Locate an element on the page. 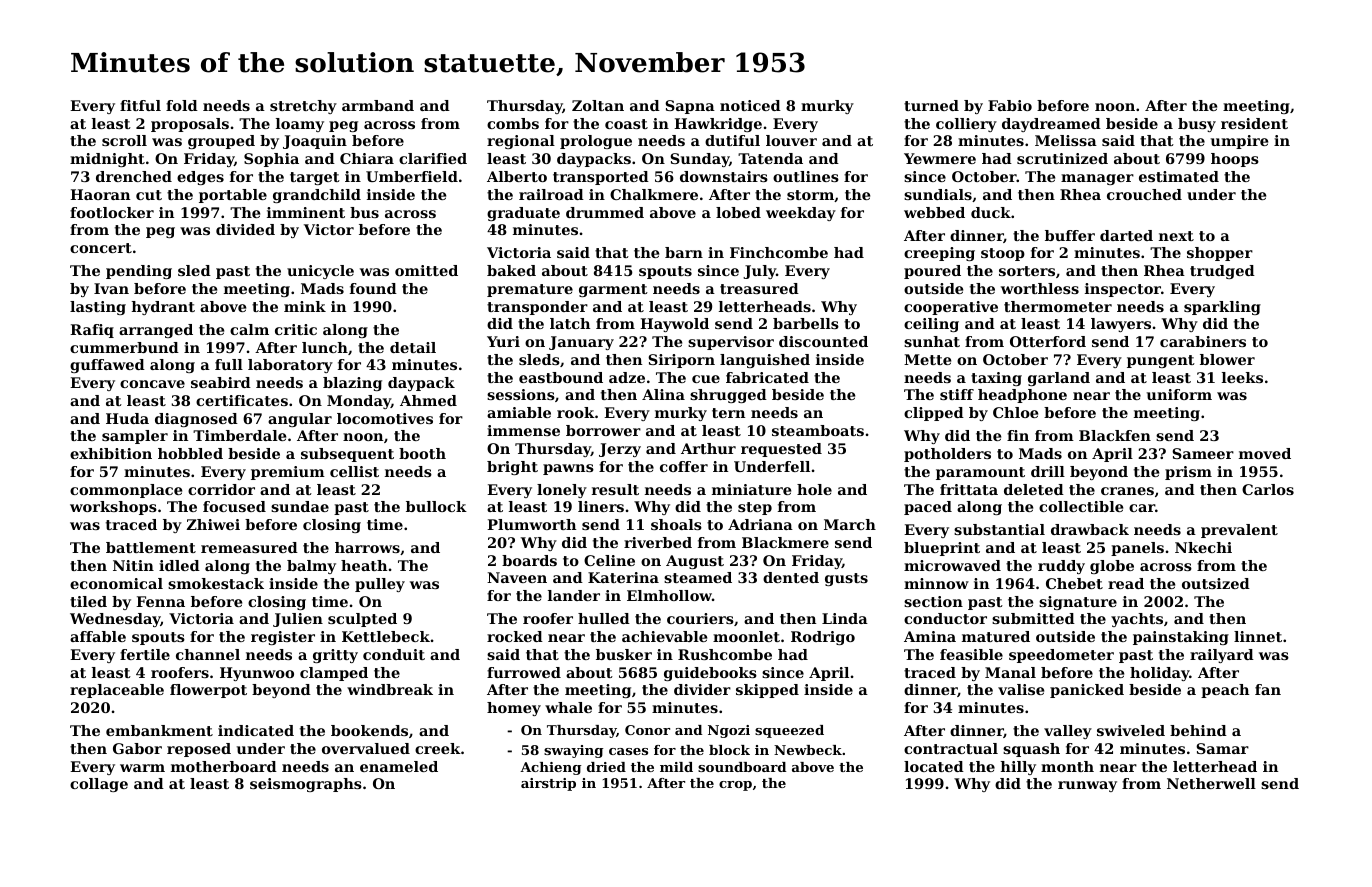  fabricated is located at coordinates (767, 377).
